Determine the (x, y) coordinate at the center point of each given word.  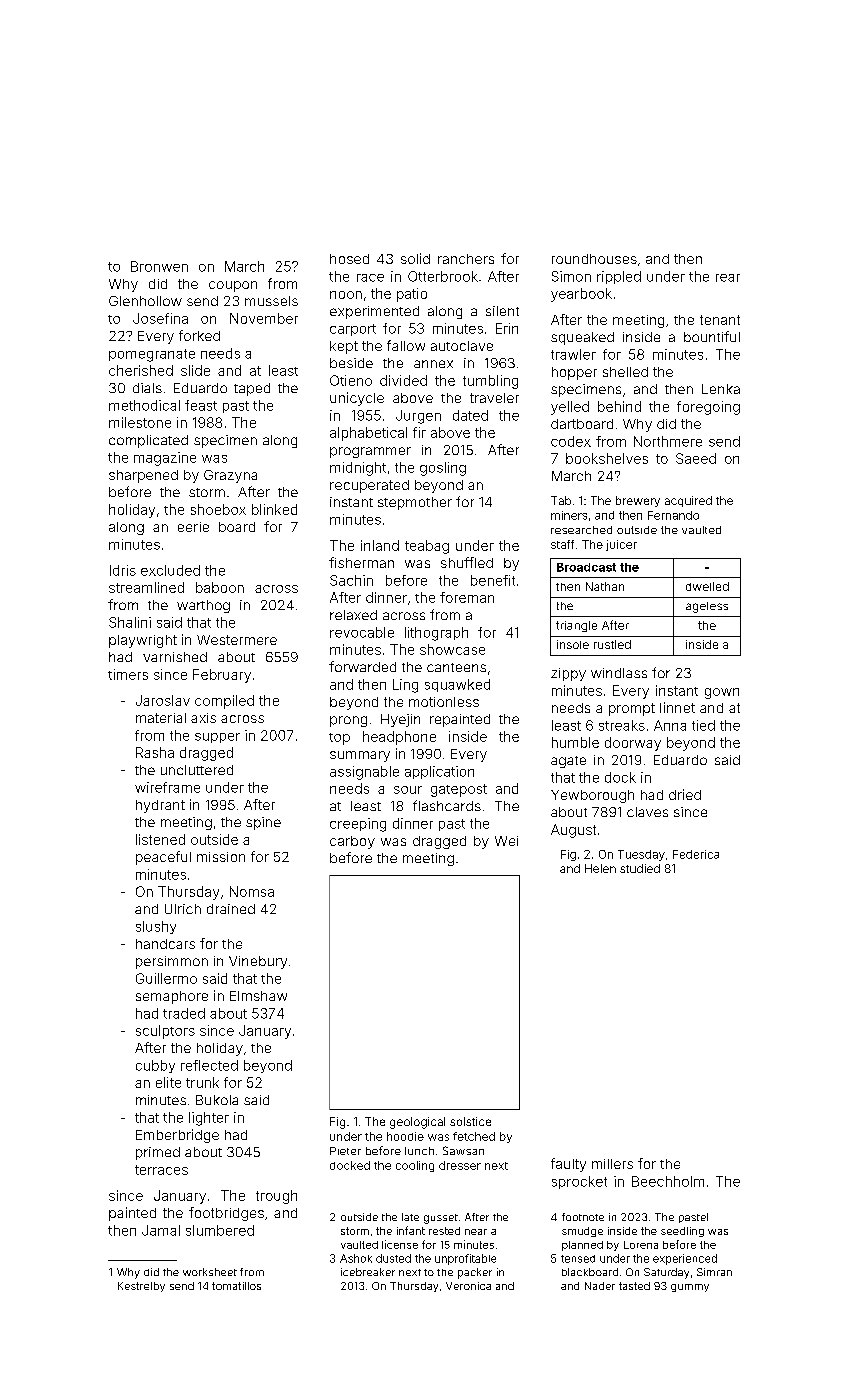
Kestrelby (141, 1287)
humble (575, 742)
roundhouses (594, 259)
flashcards (447, 805)
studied (640, 868)
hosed (349, 259)
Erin (507, 328)
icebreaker (368, 1272)
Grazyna (230, 476)
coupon (233, 286)
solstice (470, 1121)
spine (263, 823)
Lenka (721, 389)
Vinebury (258, 962)
